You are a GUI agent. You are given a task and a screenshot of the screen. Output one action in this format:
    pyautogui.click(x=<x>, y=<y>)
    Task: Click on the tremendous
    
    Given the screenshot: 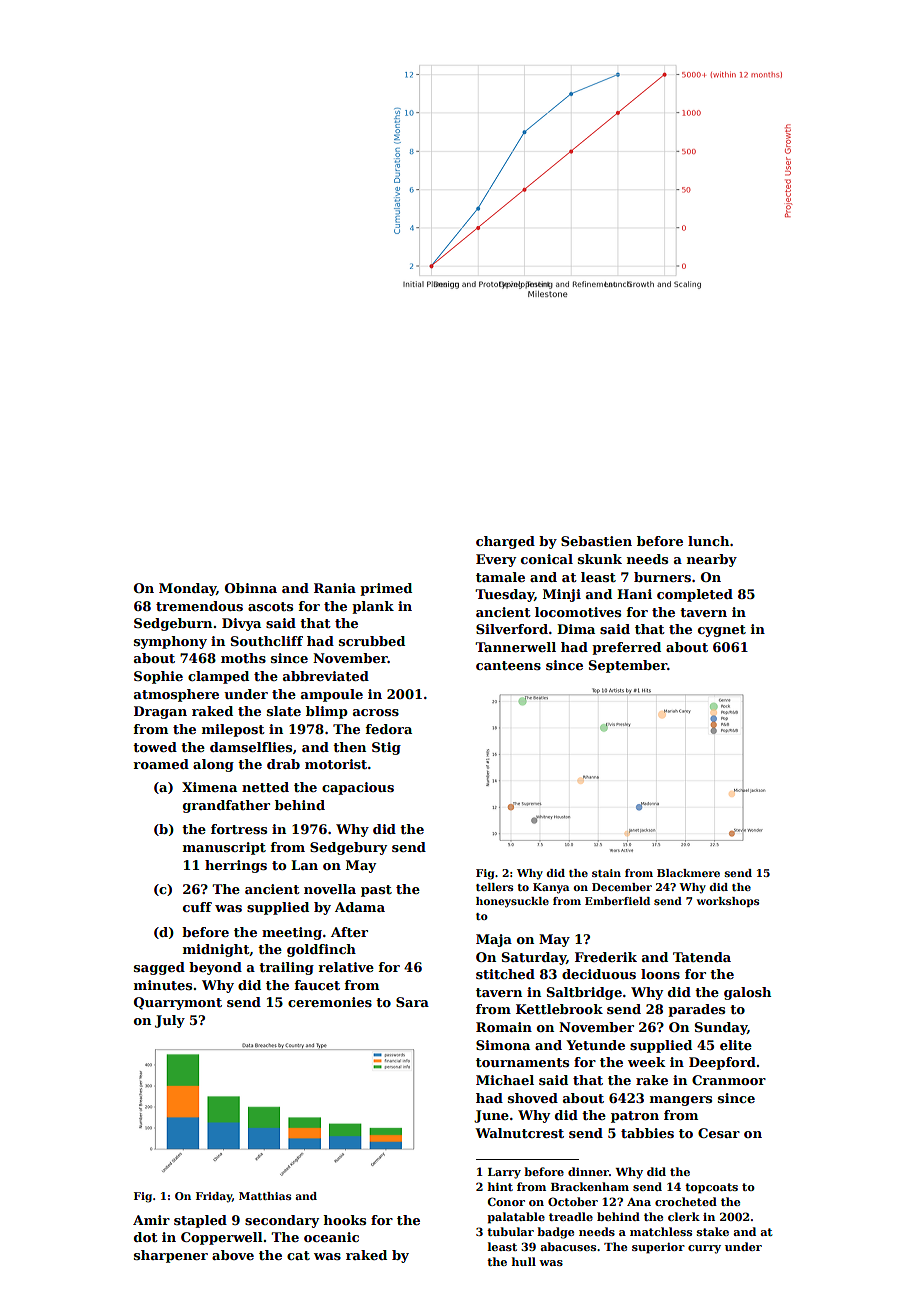 What is the action you would take?
    pyautogui.click(x=199, y=606)
